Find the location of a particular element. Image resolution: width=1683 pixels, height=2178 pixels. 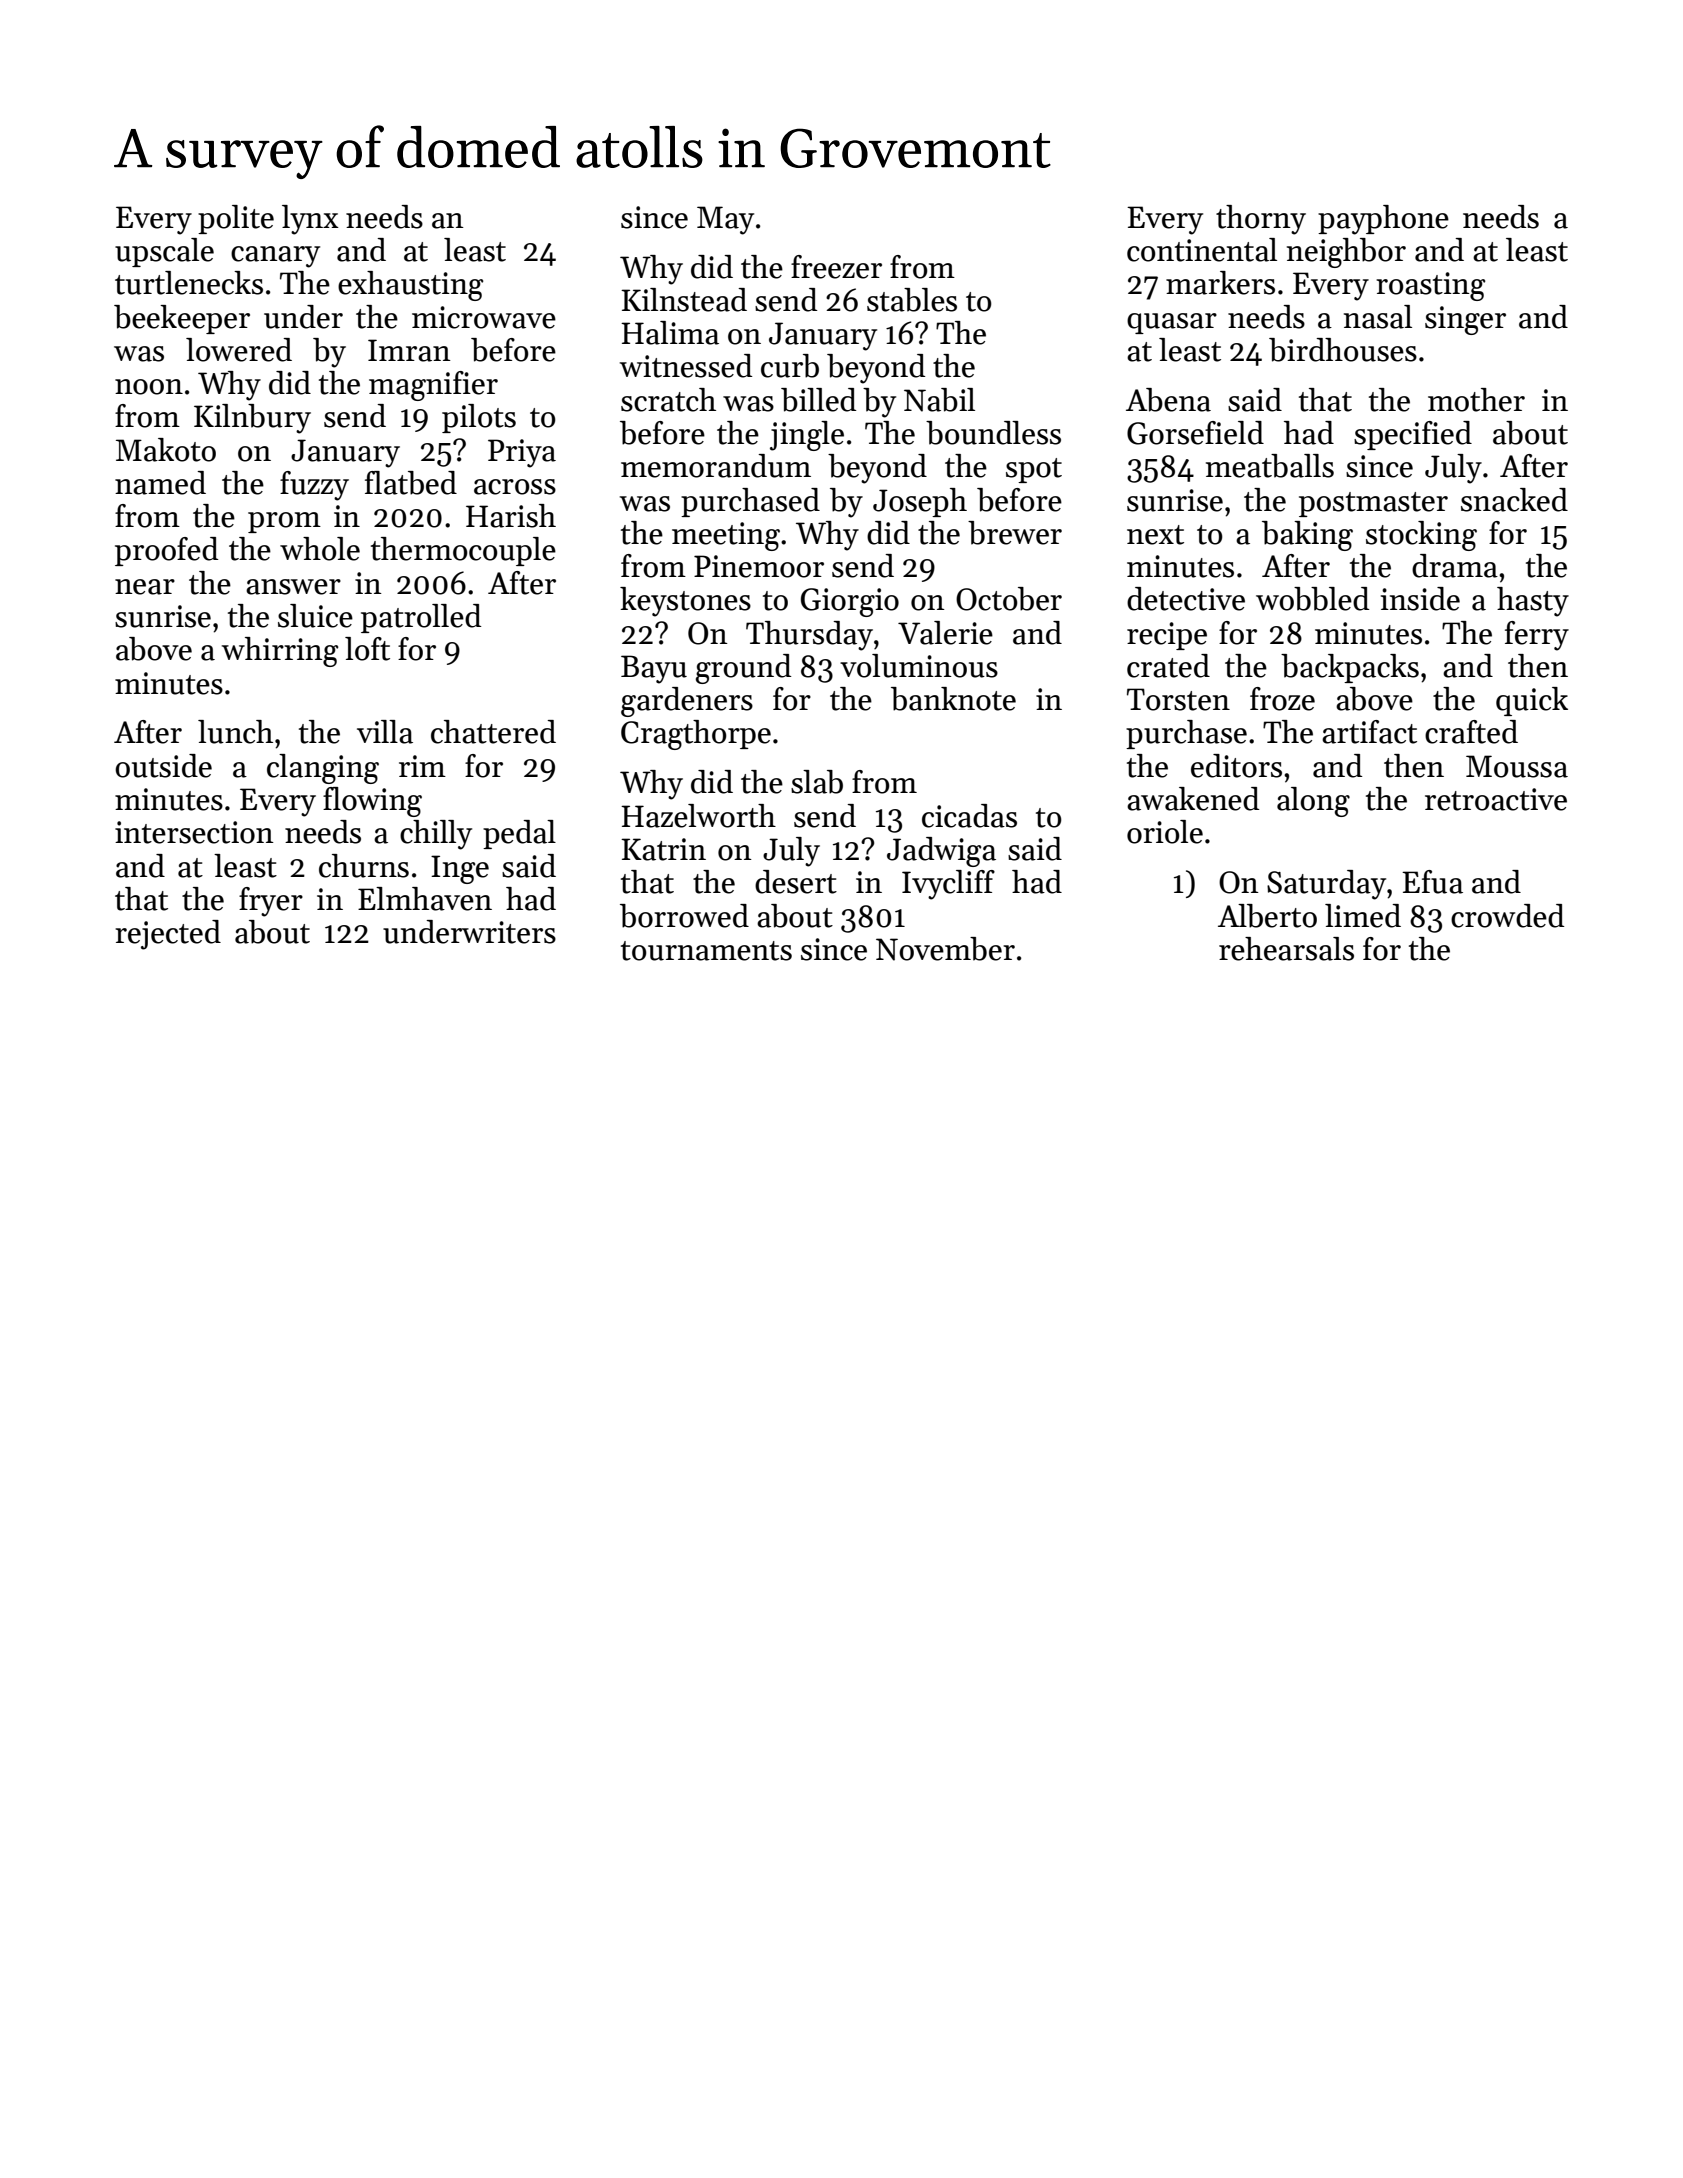

near is located at coordinates (145, 587).
